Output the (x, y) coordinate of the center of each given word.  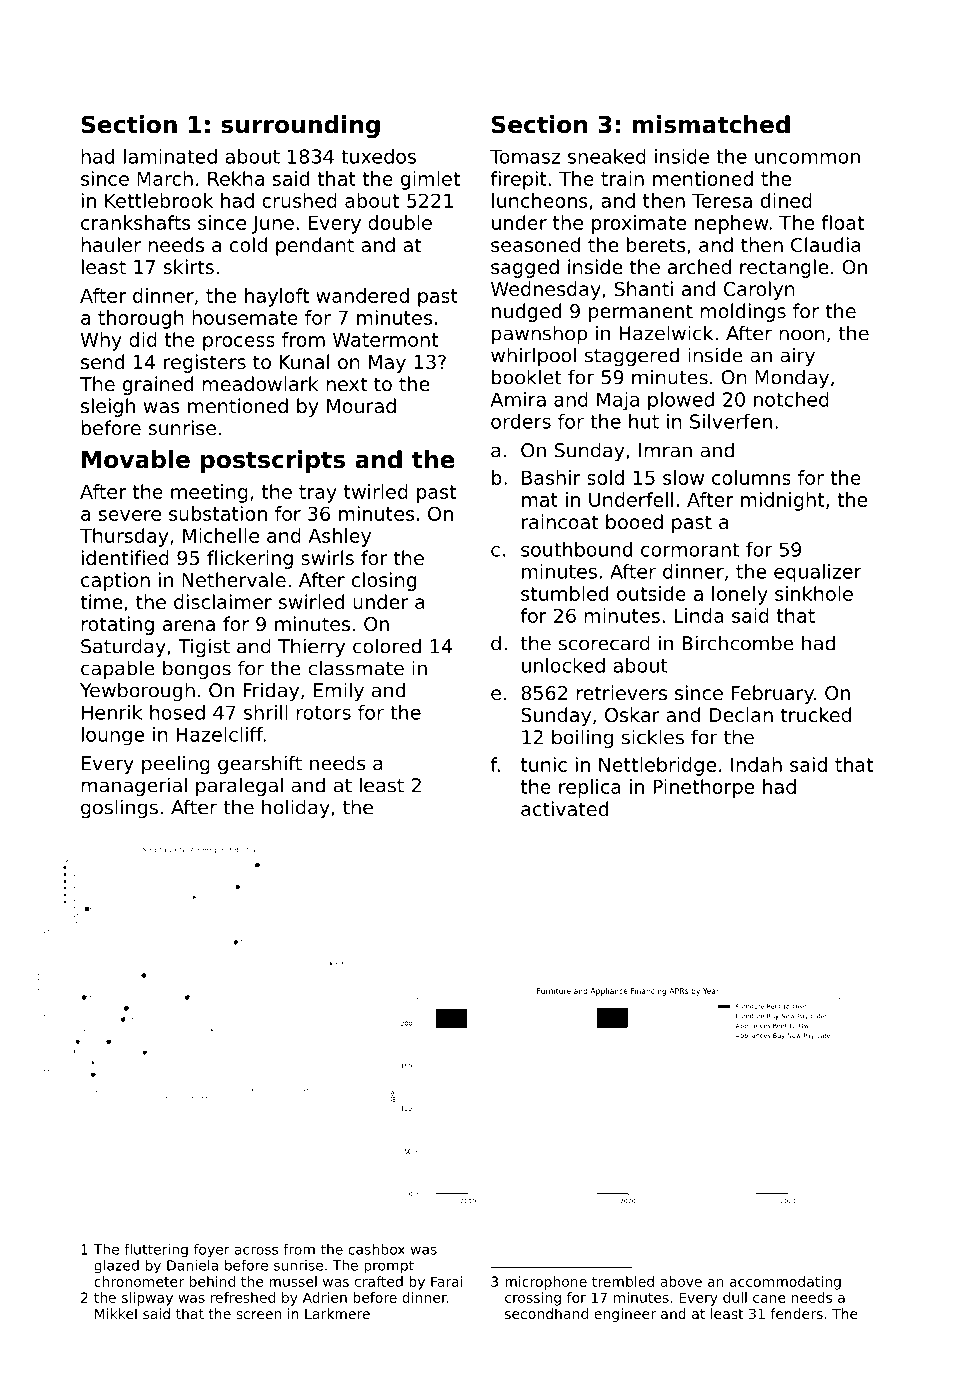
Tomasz (525, 156)
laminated (170, 156)
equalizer (818, 573)
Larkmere (337, 1313)
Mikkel (116, 1313)
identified (125, 557)
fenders (796, 1313)
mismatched (711, 124)
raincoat (560, 521)
